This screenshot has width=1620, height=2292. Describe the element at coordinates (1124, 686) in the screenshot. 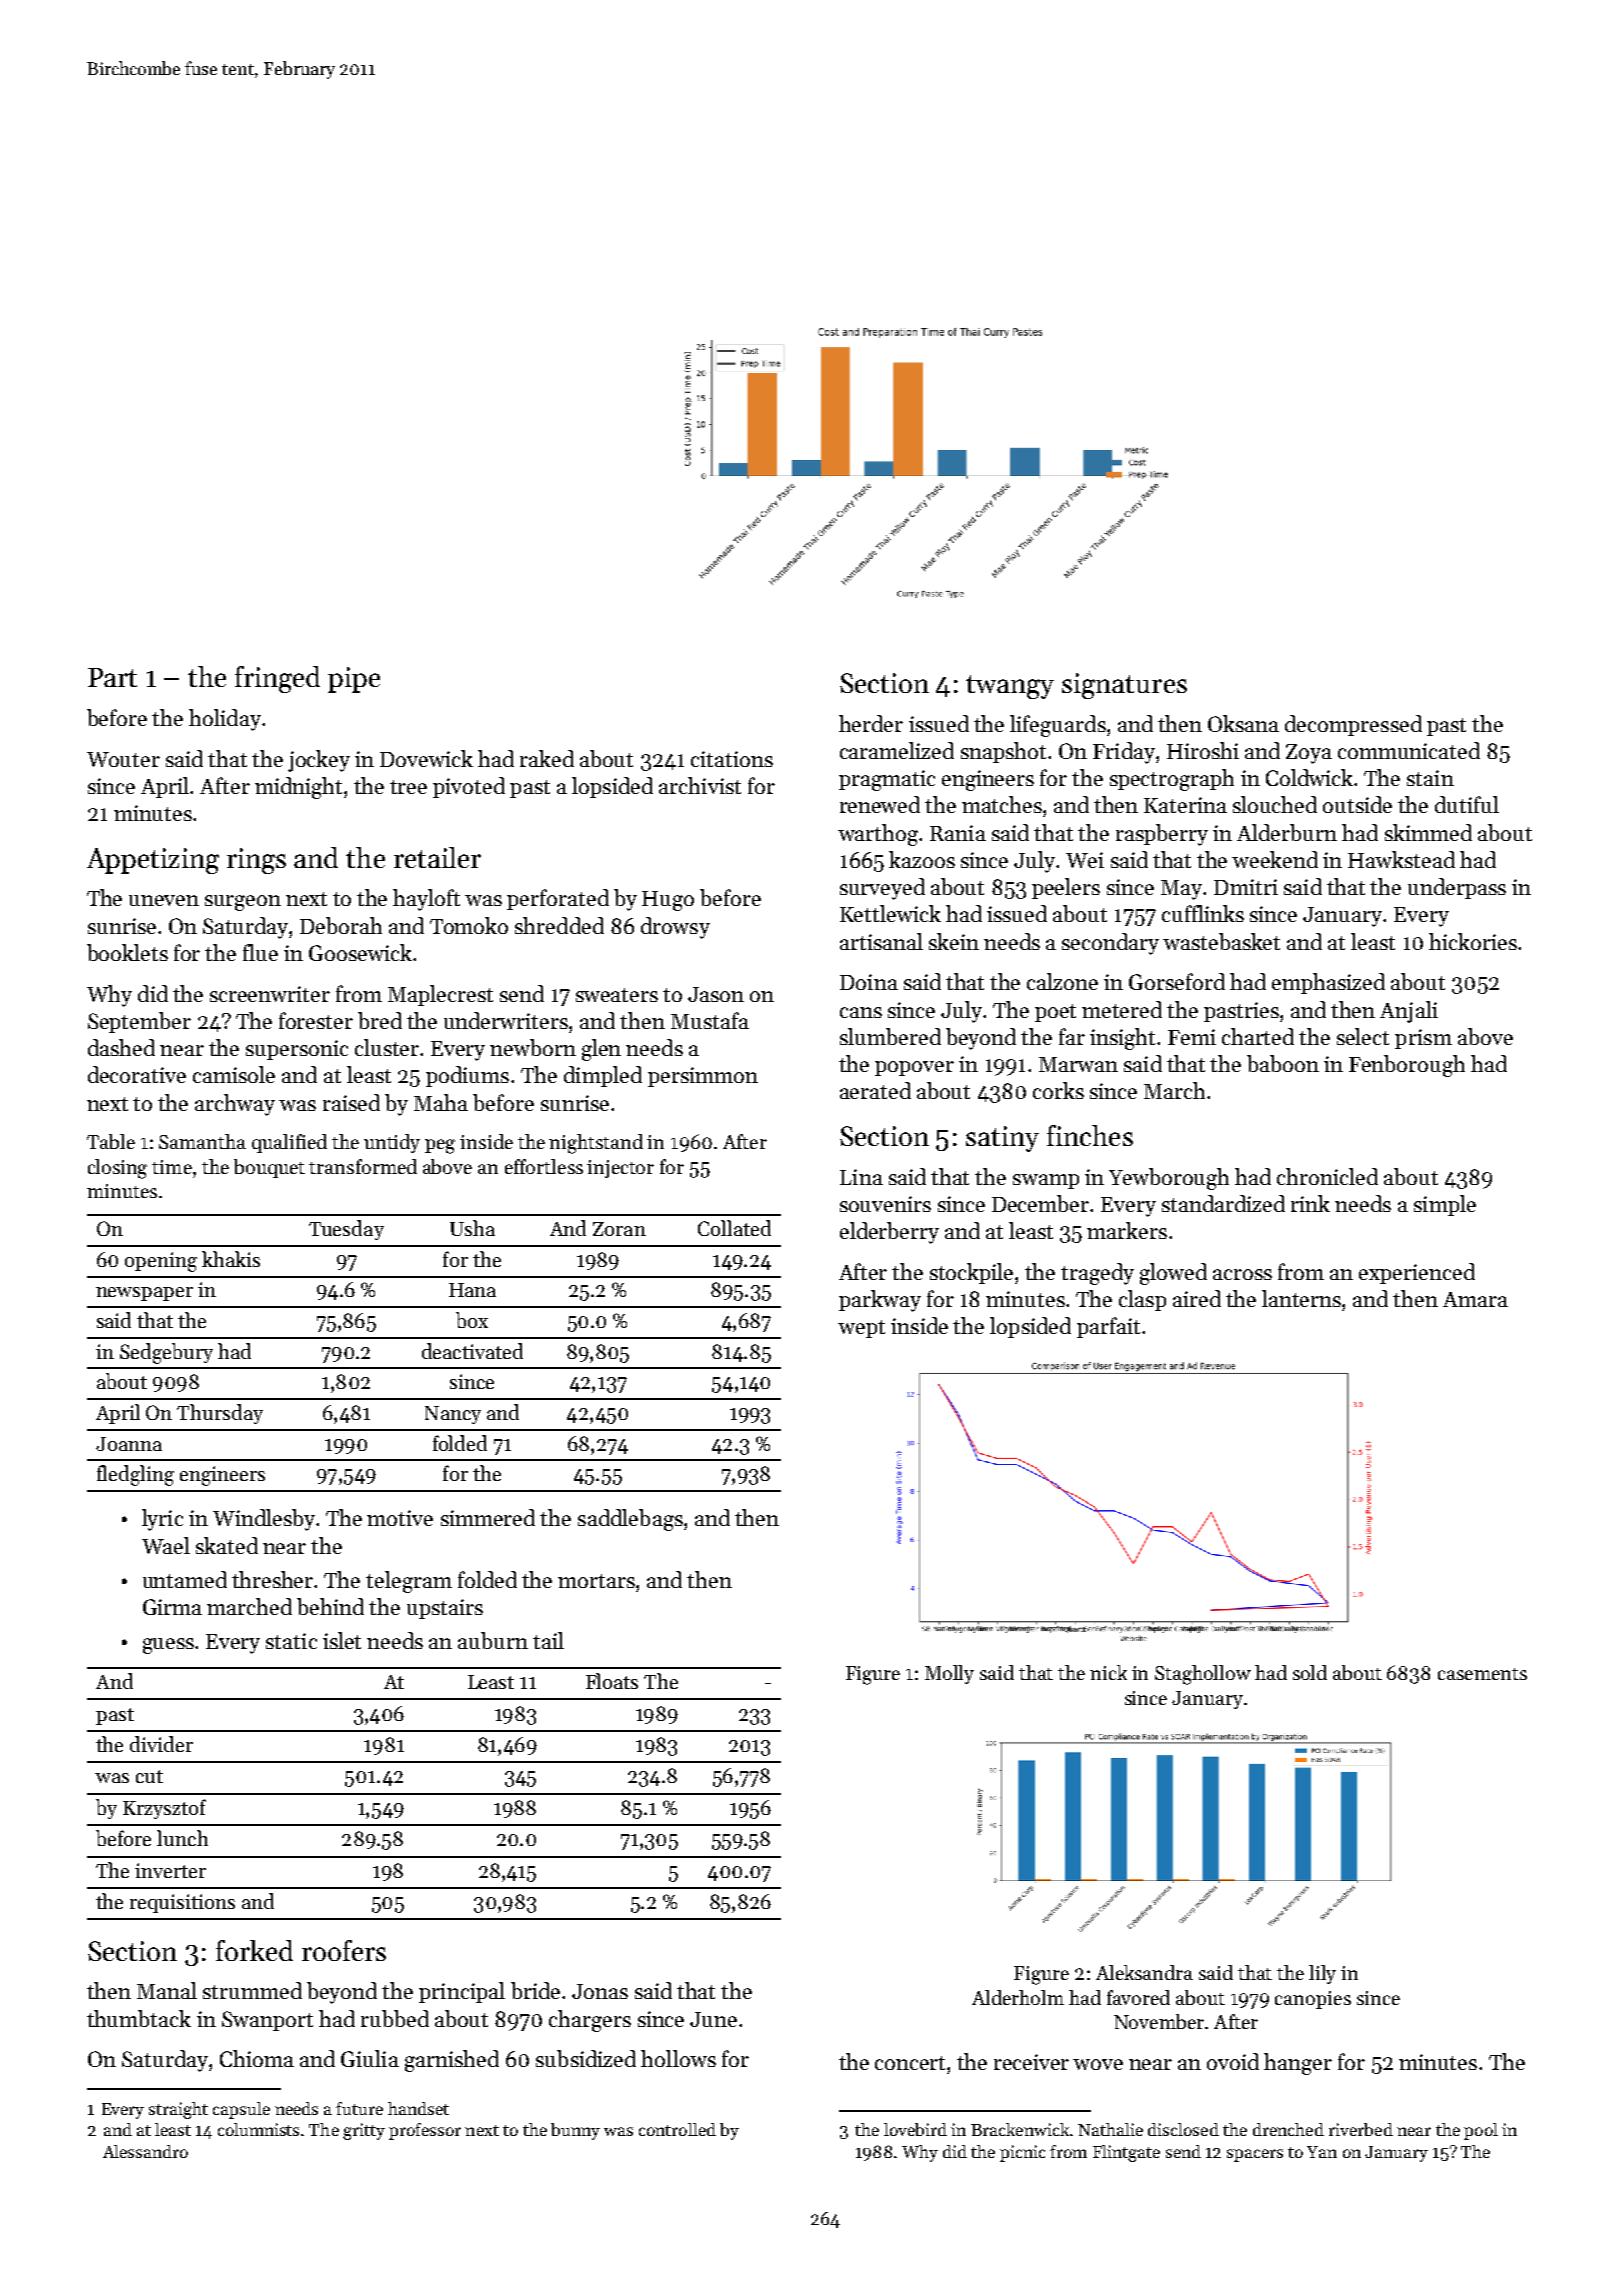

I see `signatures` at that location.
